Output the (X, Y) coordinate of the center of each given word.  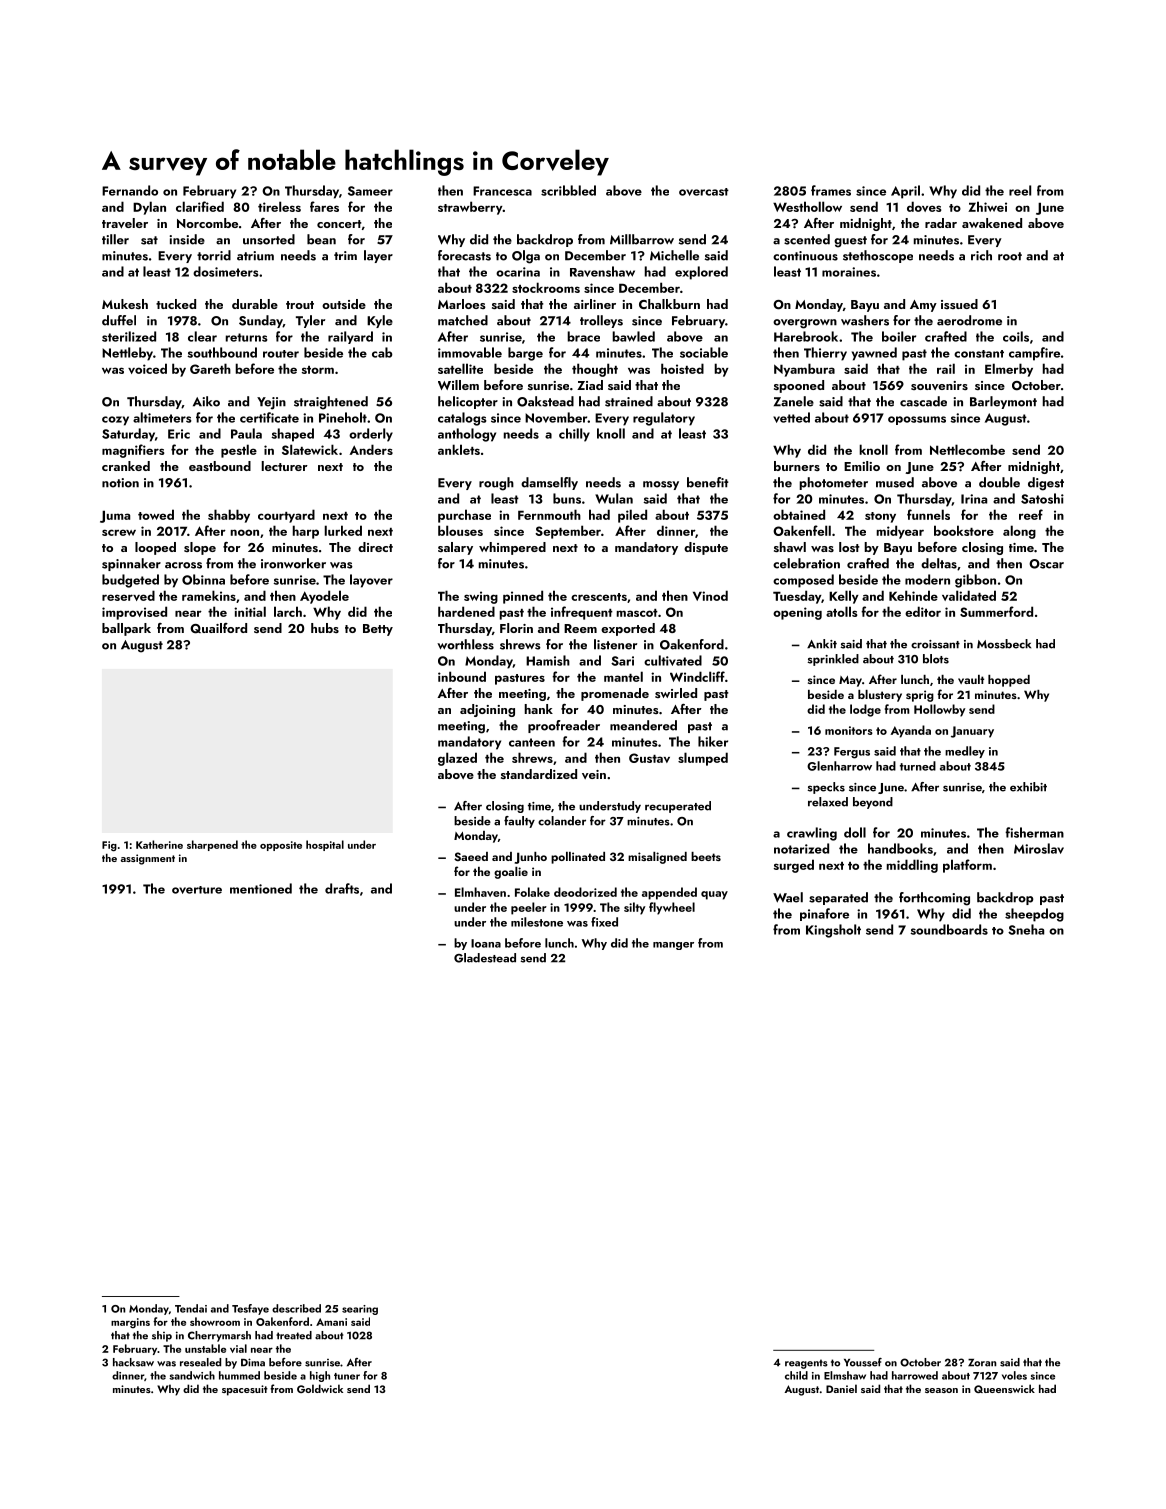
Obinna (203, 579)
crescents (599, 597)
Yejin (271, 403)
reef (1031, 514)
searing (360, 1310)
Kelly (844, 597)
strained (629, 401)
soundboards (949, 929)
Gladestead (485, 958)
